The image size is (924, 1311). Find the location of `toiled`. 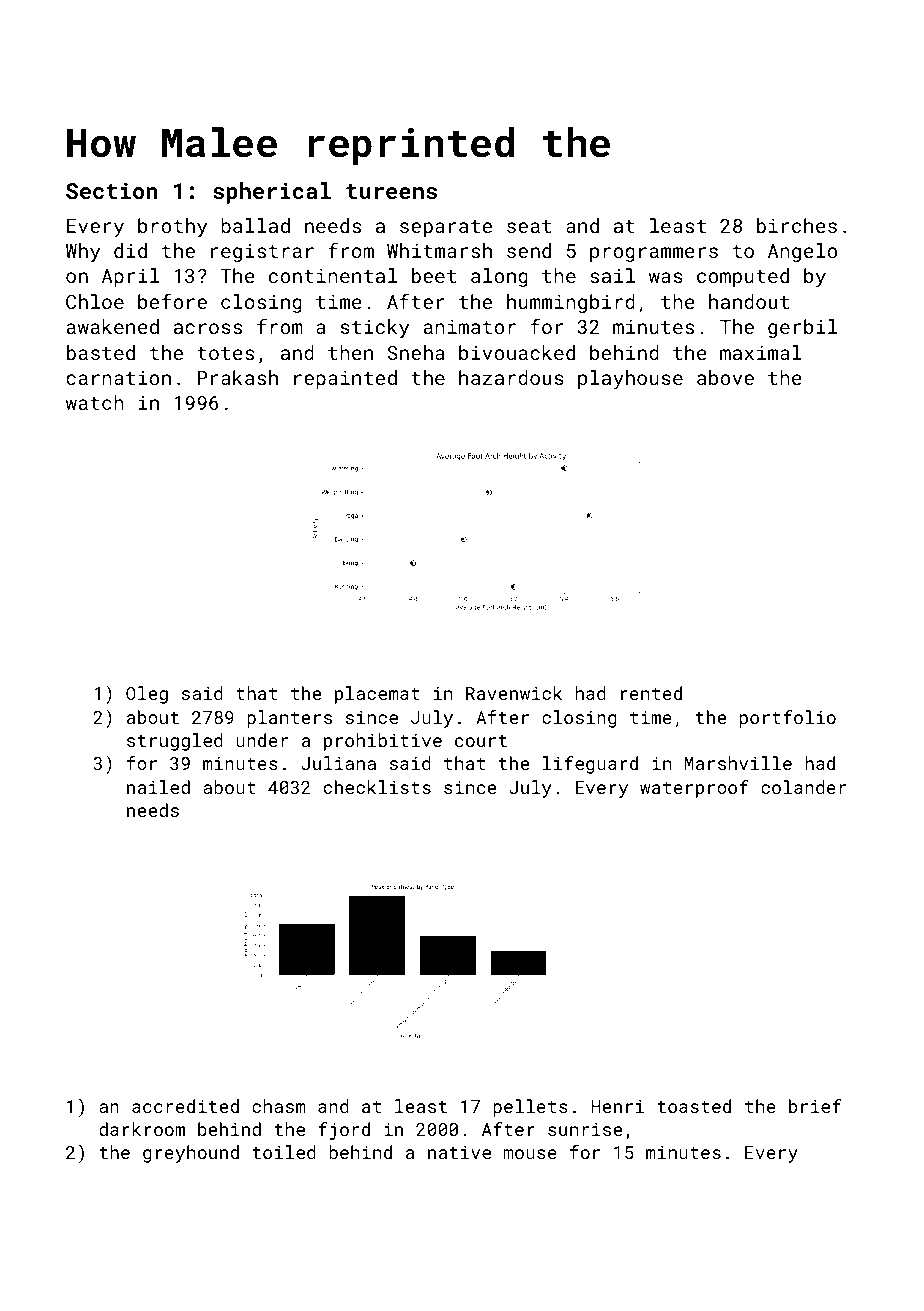

toiled is located at coordinates (284, 1152).
